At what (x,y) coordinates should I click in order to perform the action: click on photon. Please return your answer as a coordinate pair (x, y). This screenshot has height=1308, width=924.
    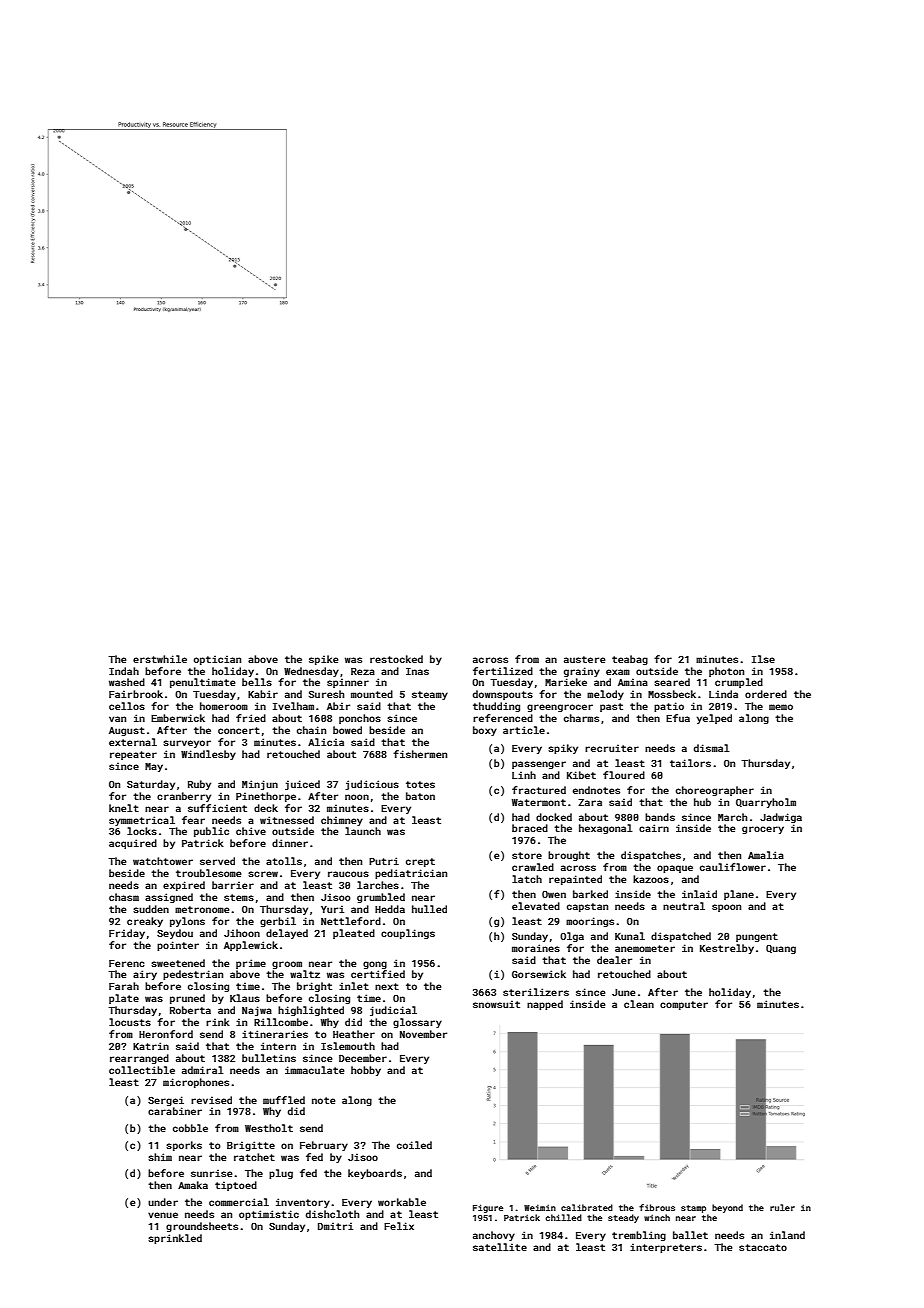
    Looking at the image, I should click on (726, 672).
